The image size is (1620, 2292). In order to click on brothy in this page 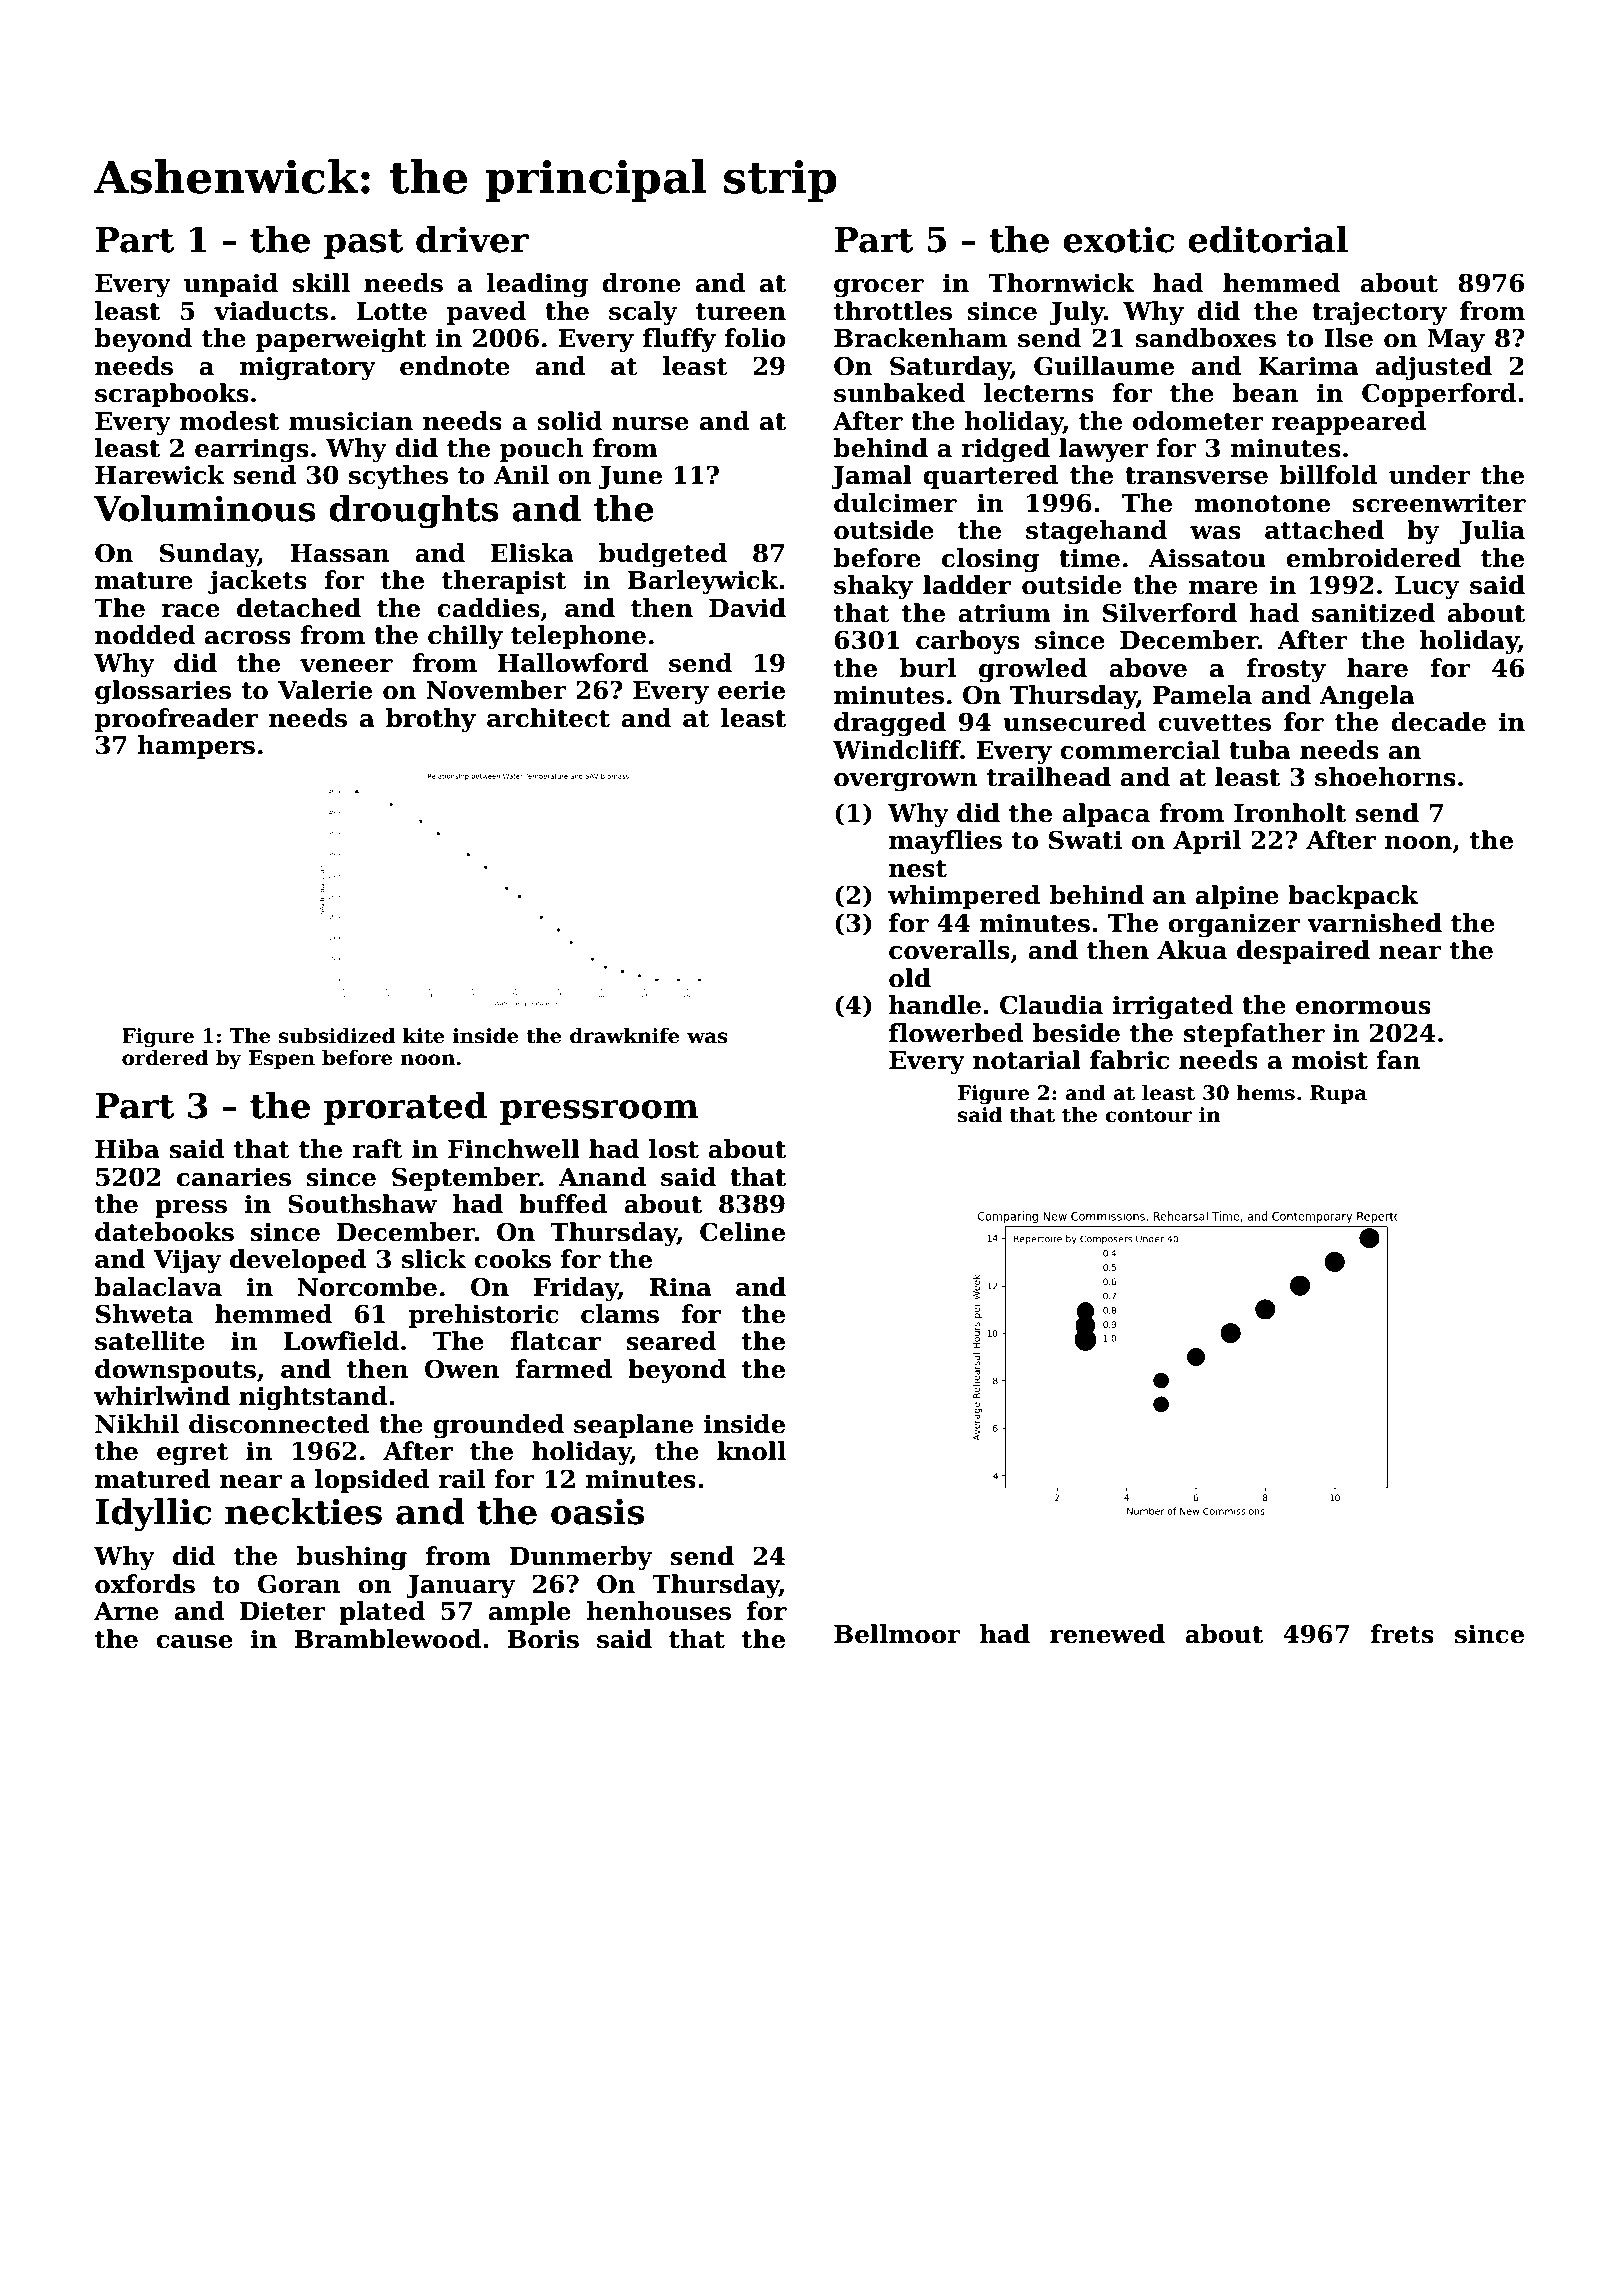, I will do `click(431, 720)`.
